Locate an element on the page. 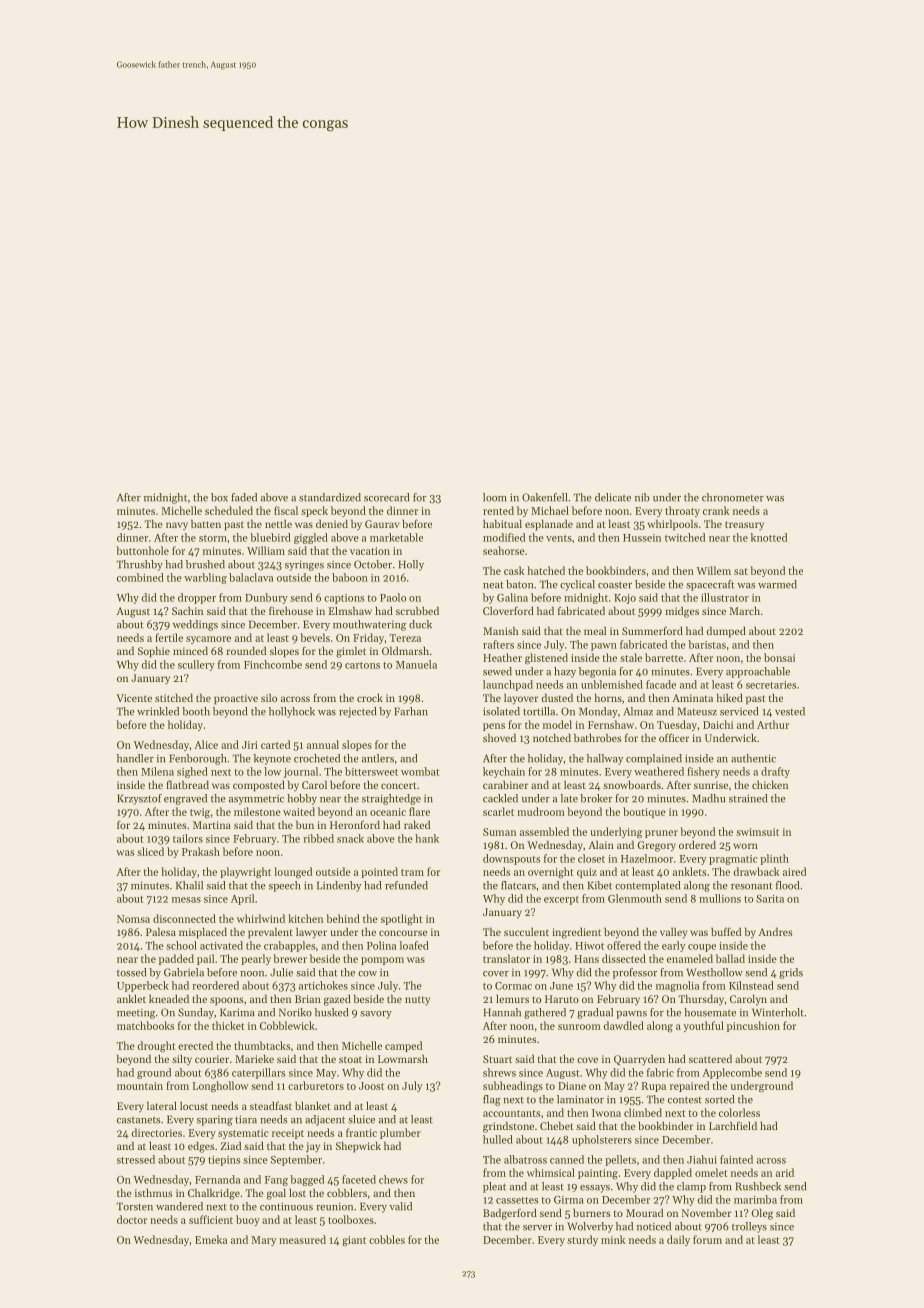  Winterholt is located at coordinates (778, 1012).
